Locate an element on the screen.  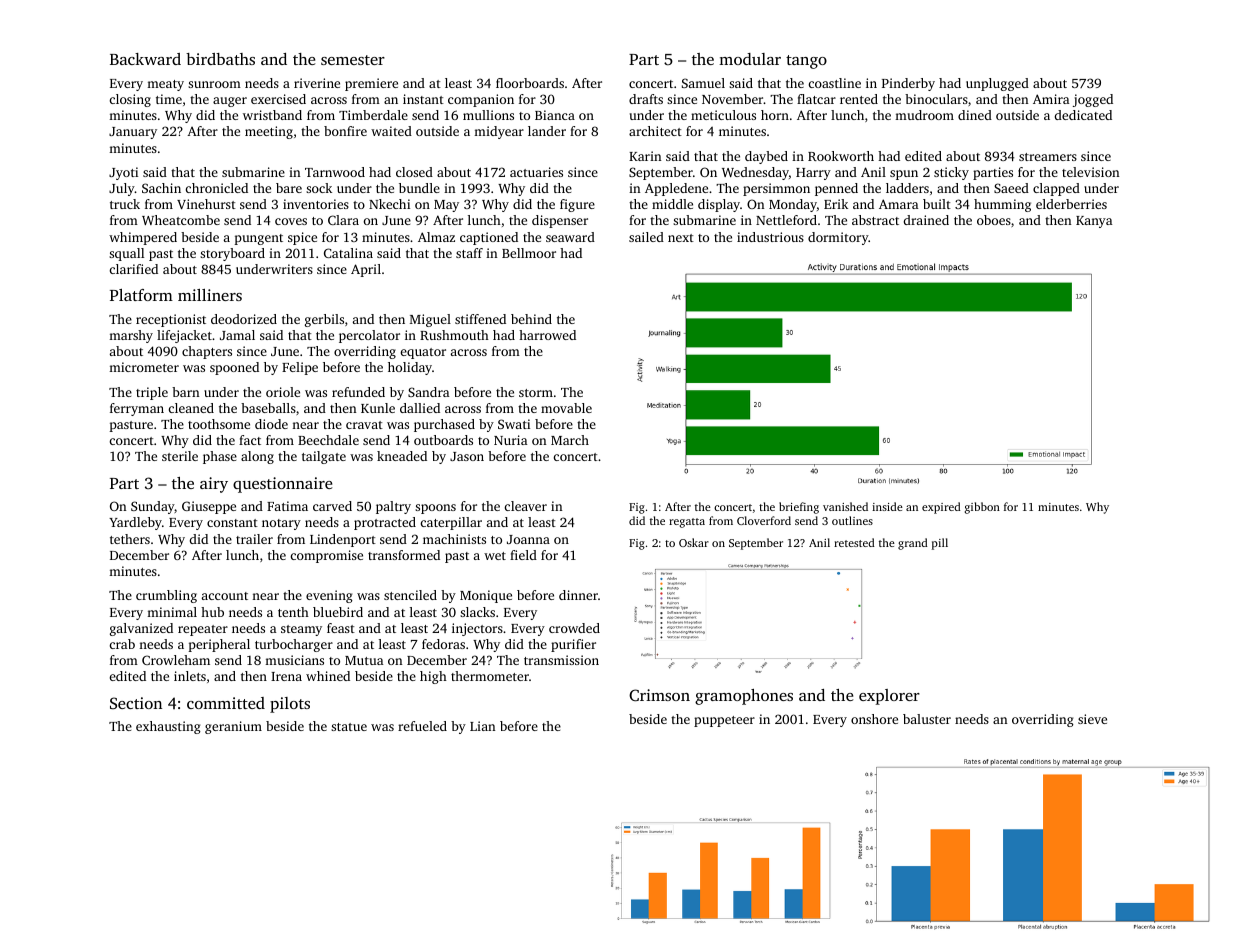
expired is located at coordinates (941, 508).
